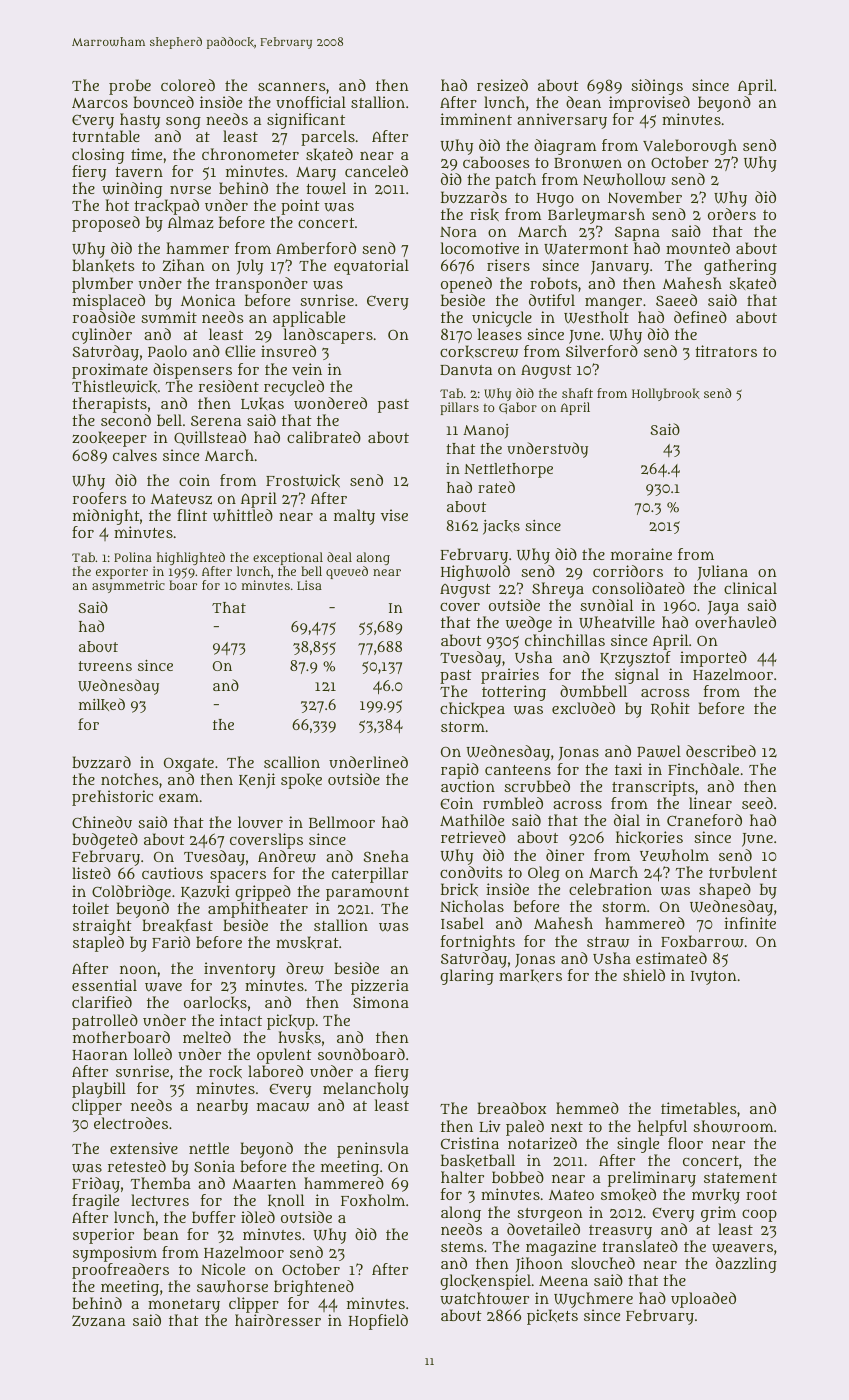 This screenshot has height=1400, width=849. What do you see at coordinates (587, 1108) in the screenshot?
I see `hemmed` at bounding box center [587, 1108].
